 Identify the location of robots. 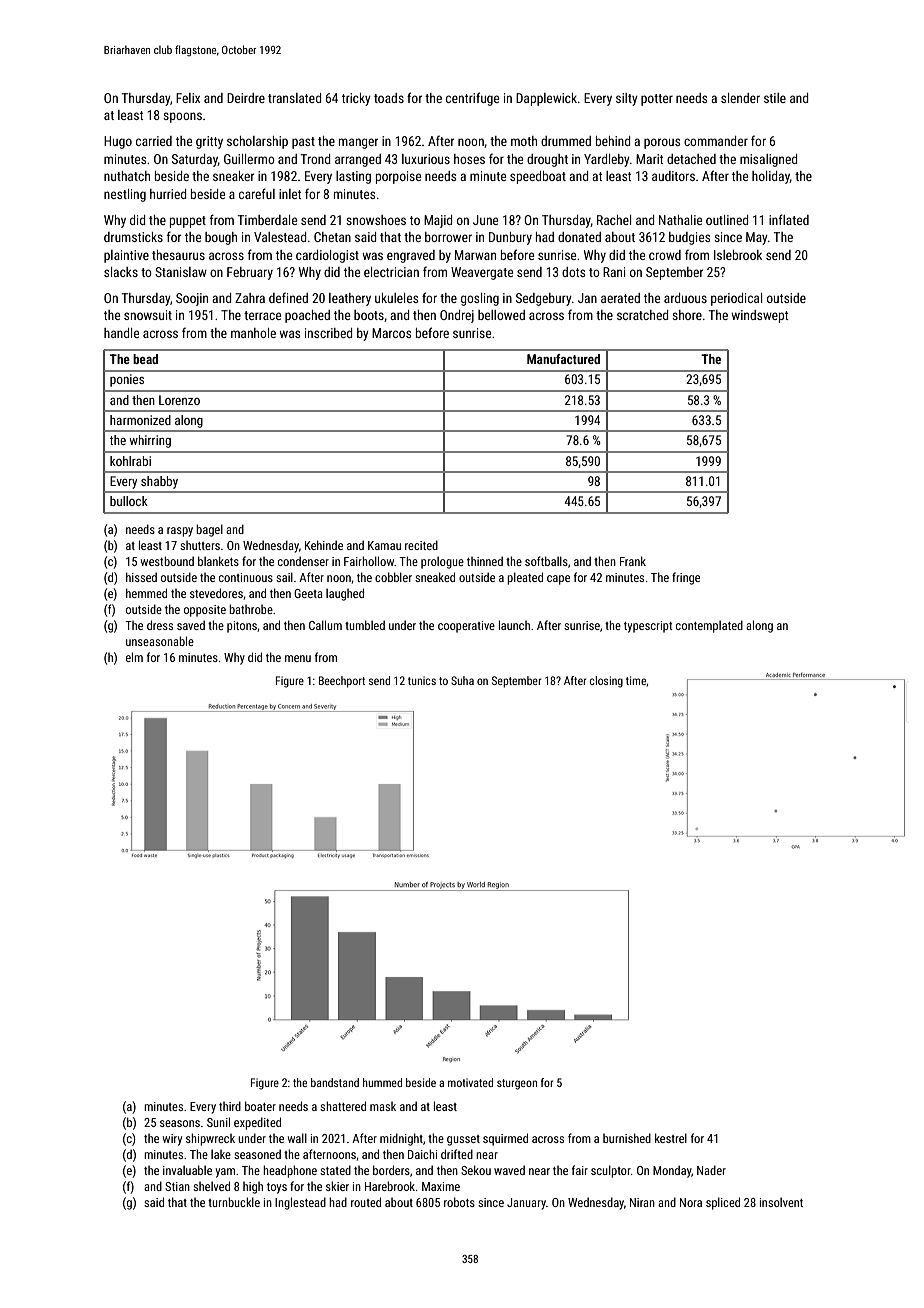
(459, 1202).
